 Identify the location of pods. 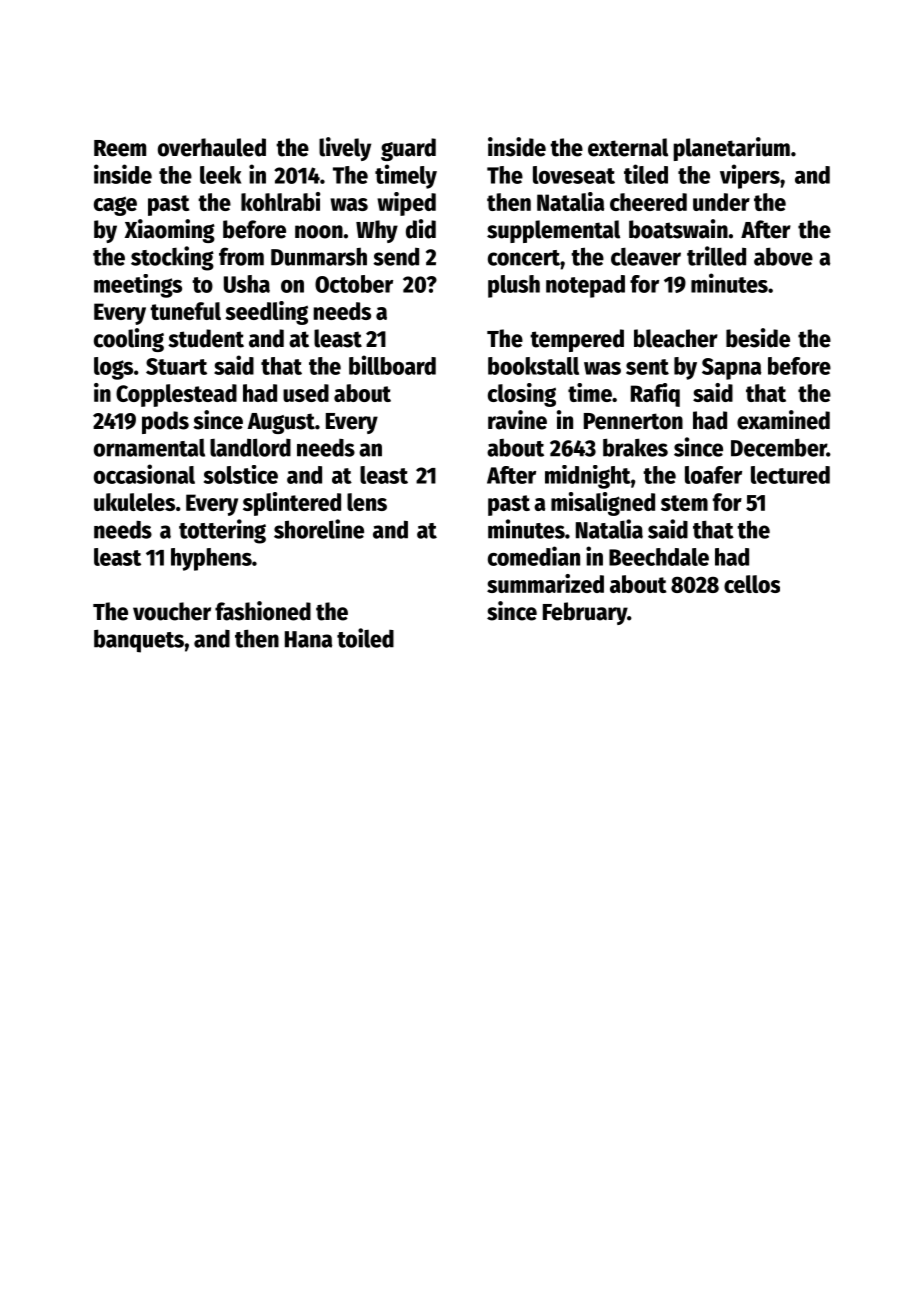
(165, 422).
